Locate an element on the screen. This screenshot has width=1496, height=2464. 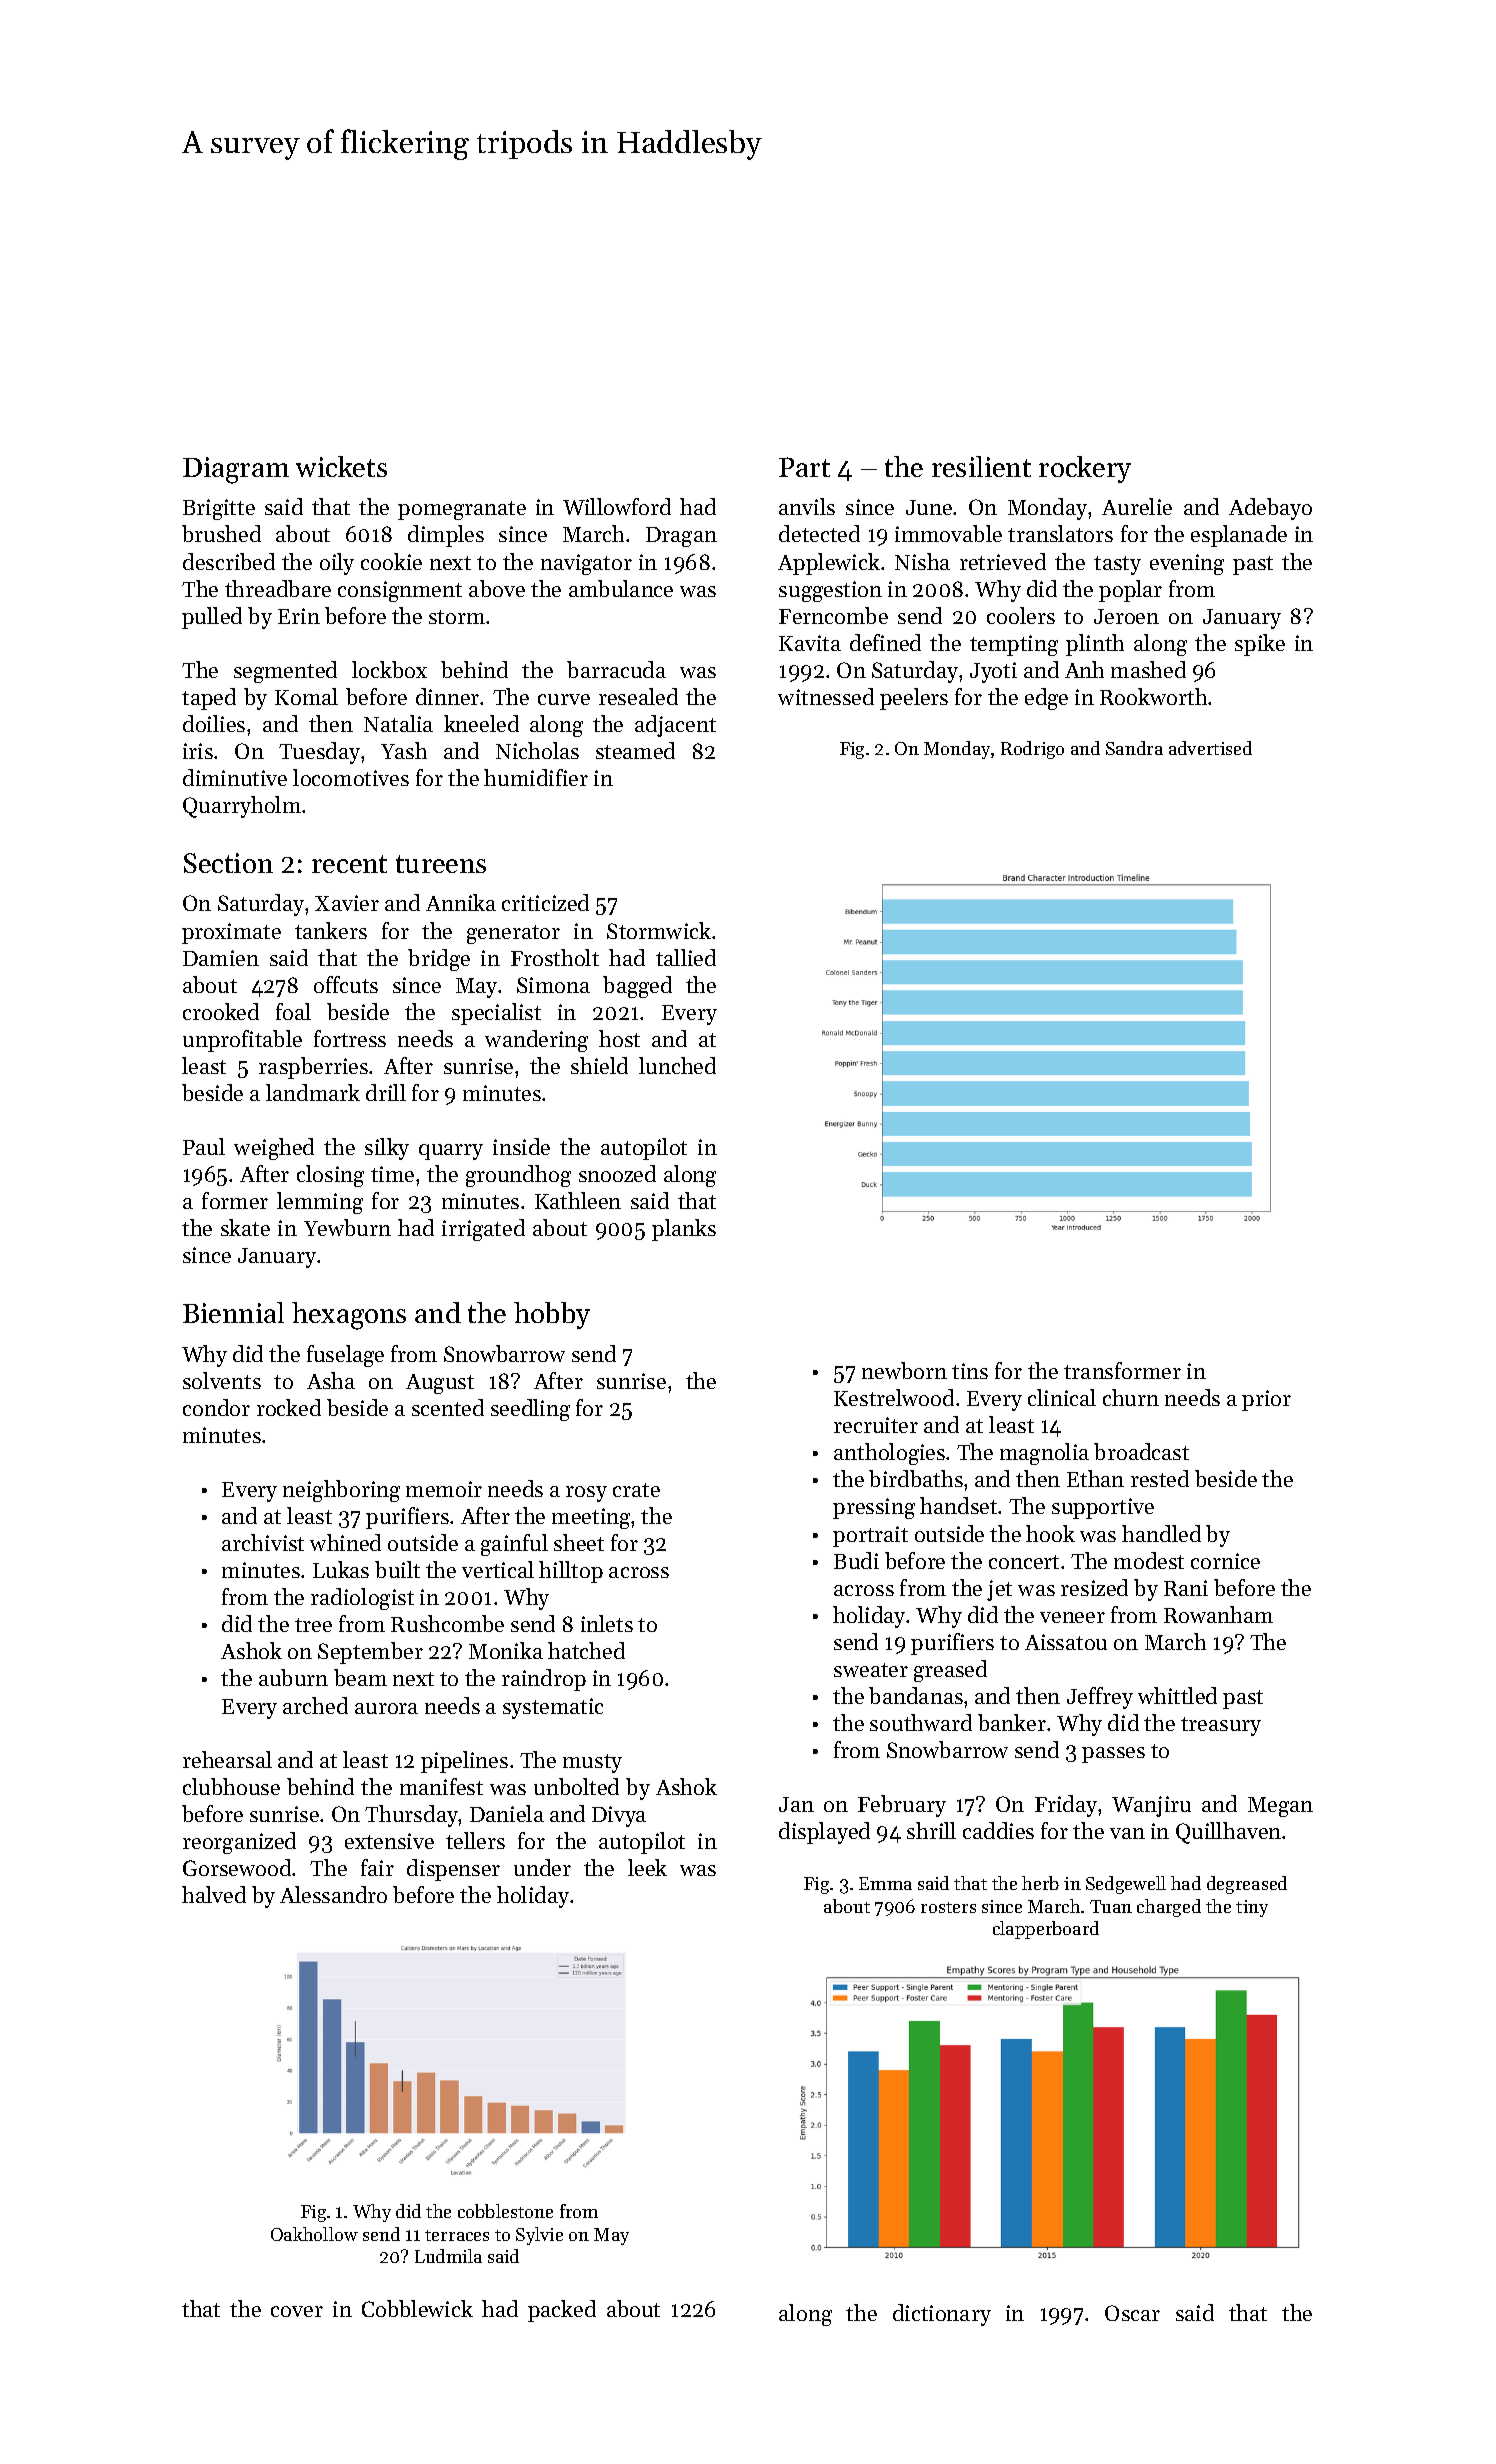
wickets is located at coordinates (341, 466).
